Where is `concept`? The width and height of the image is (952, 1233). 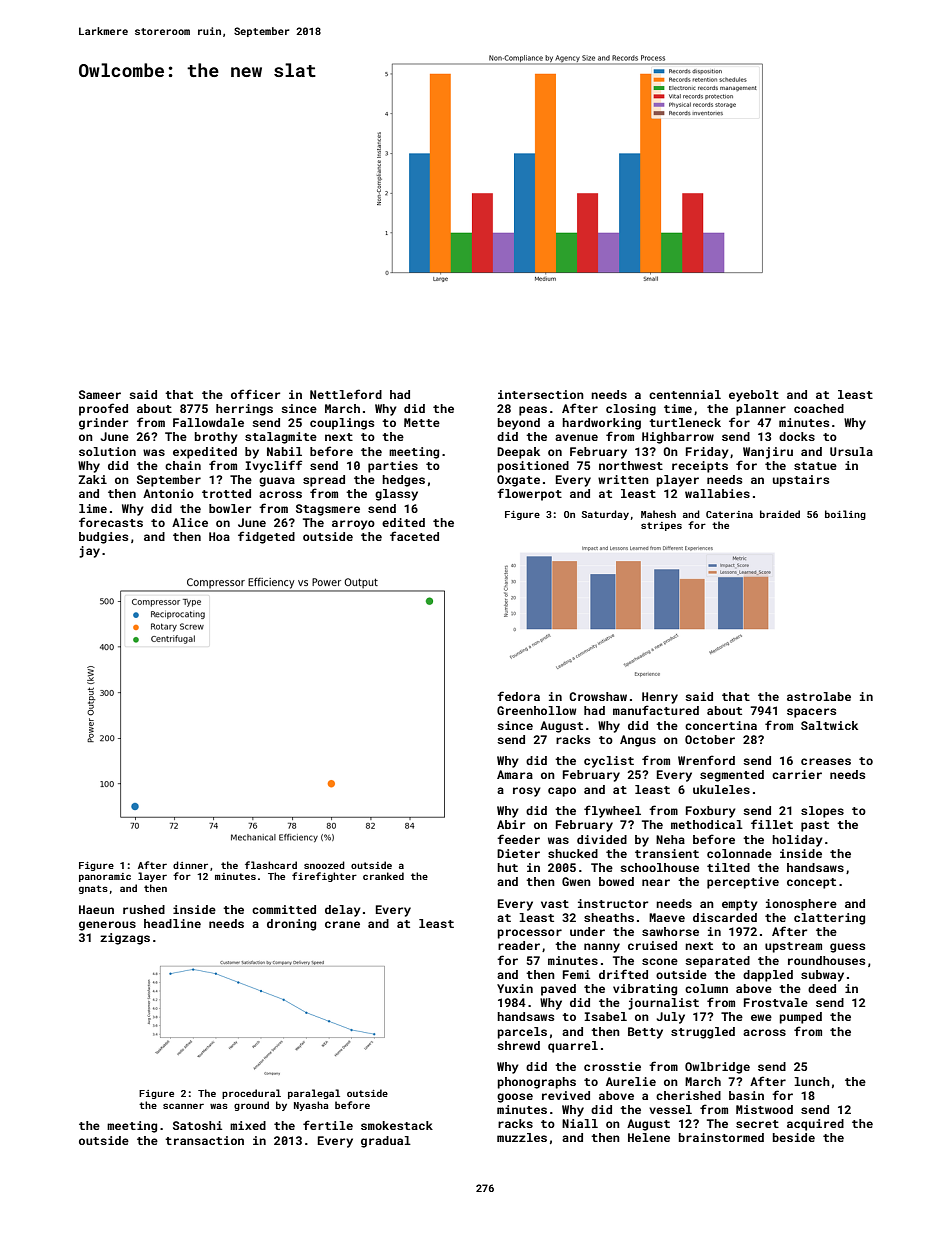 concept is located at coordinates (811, 883).
